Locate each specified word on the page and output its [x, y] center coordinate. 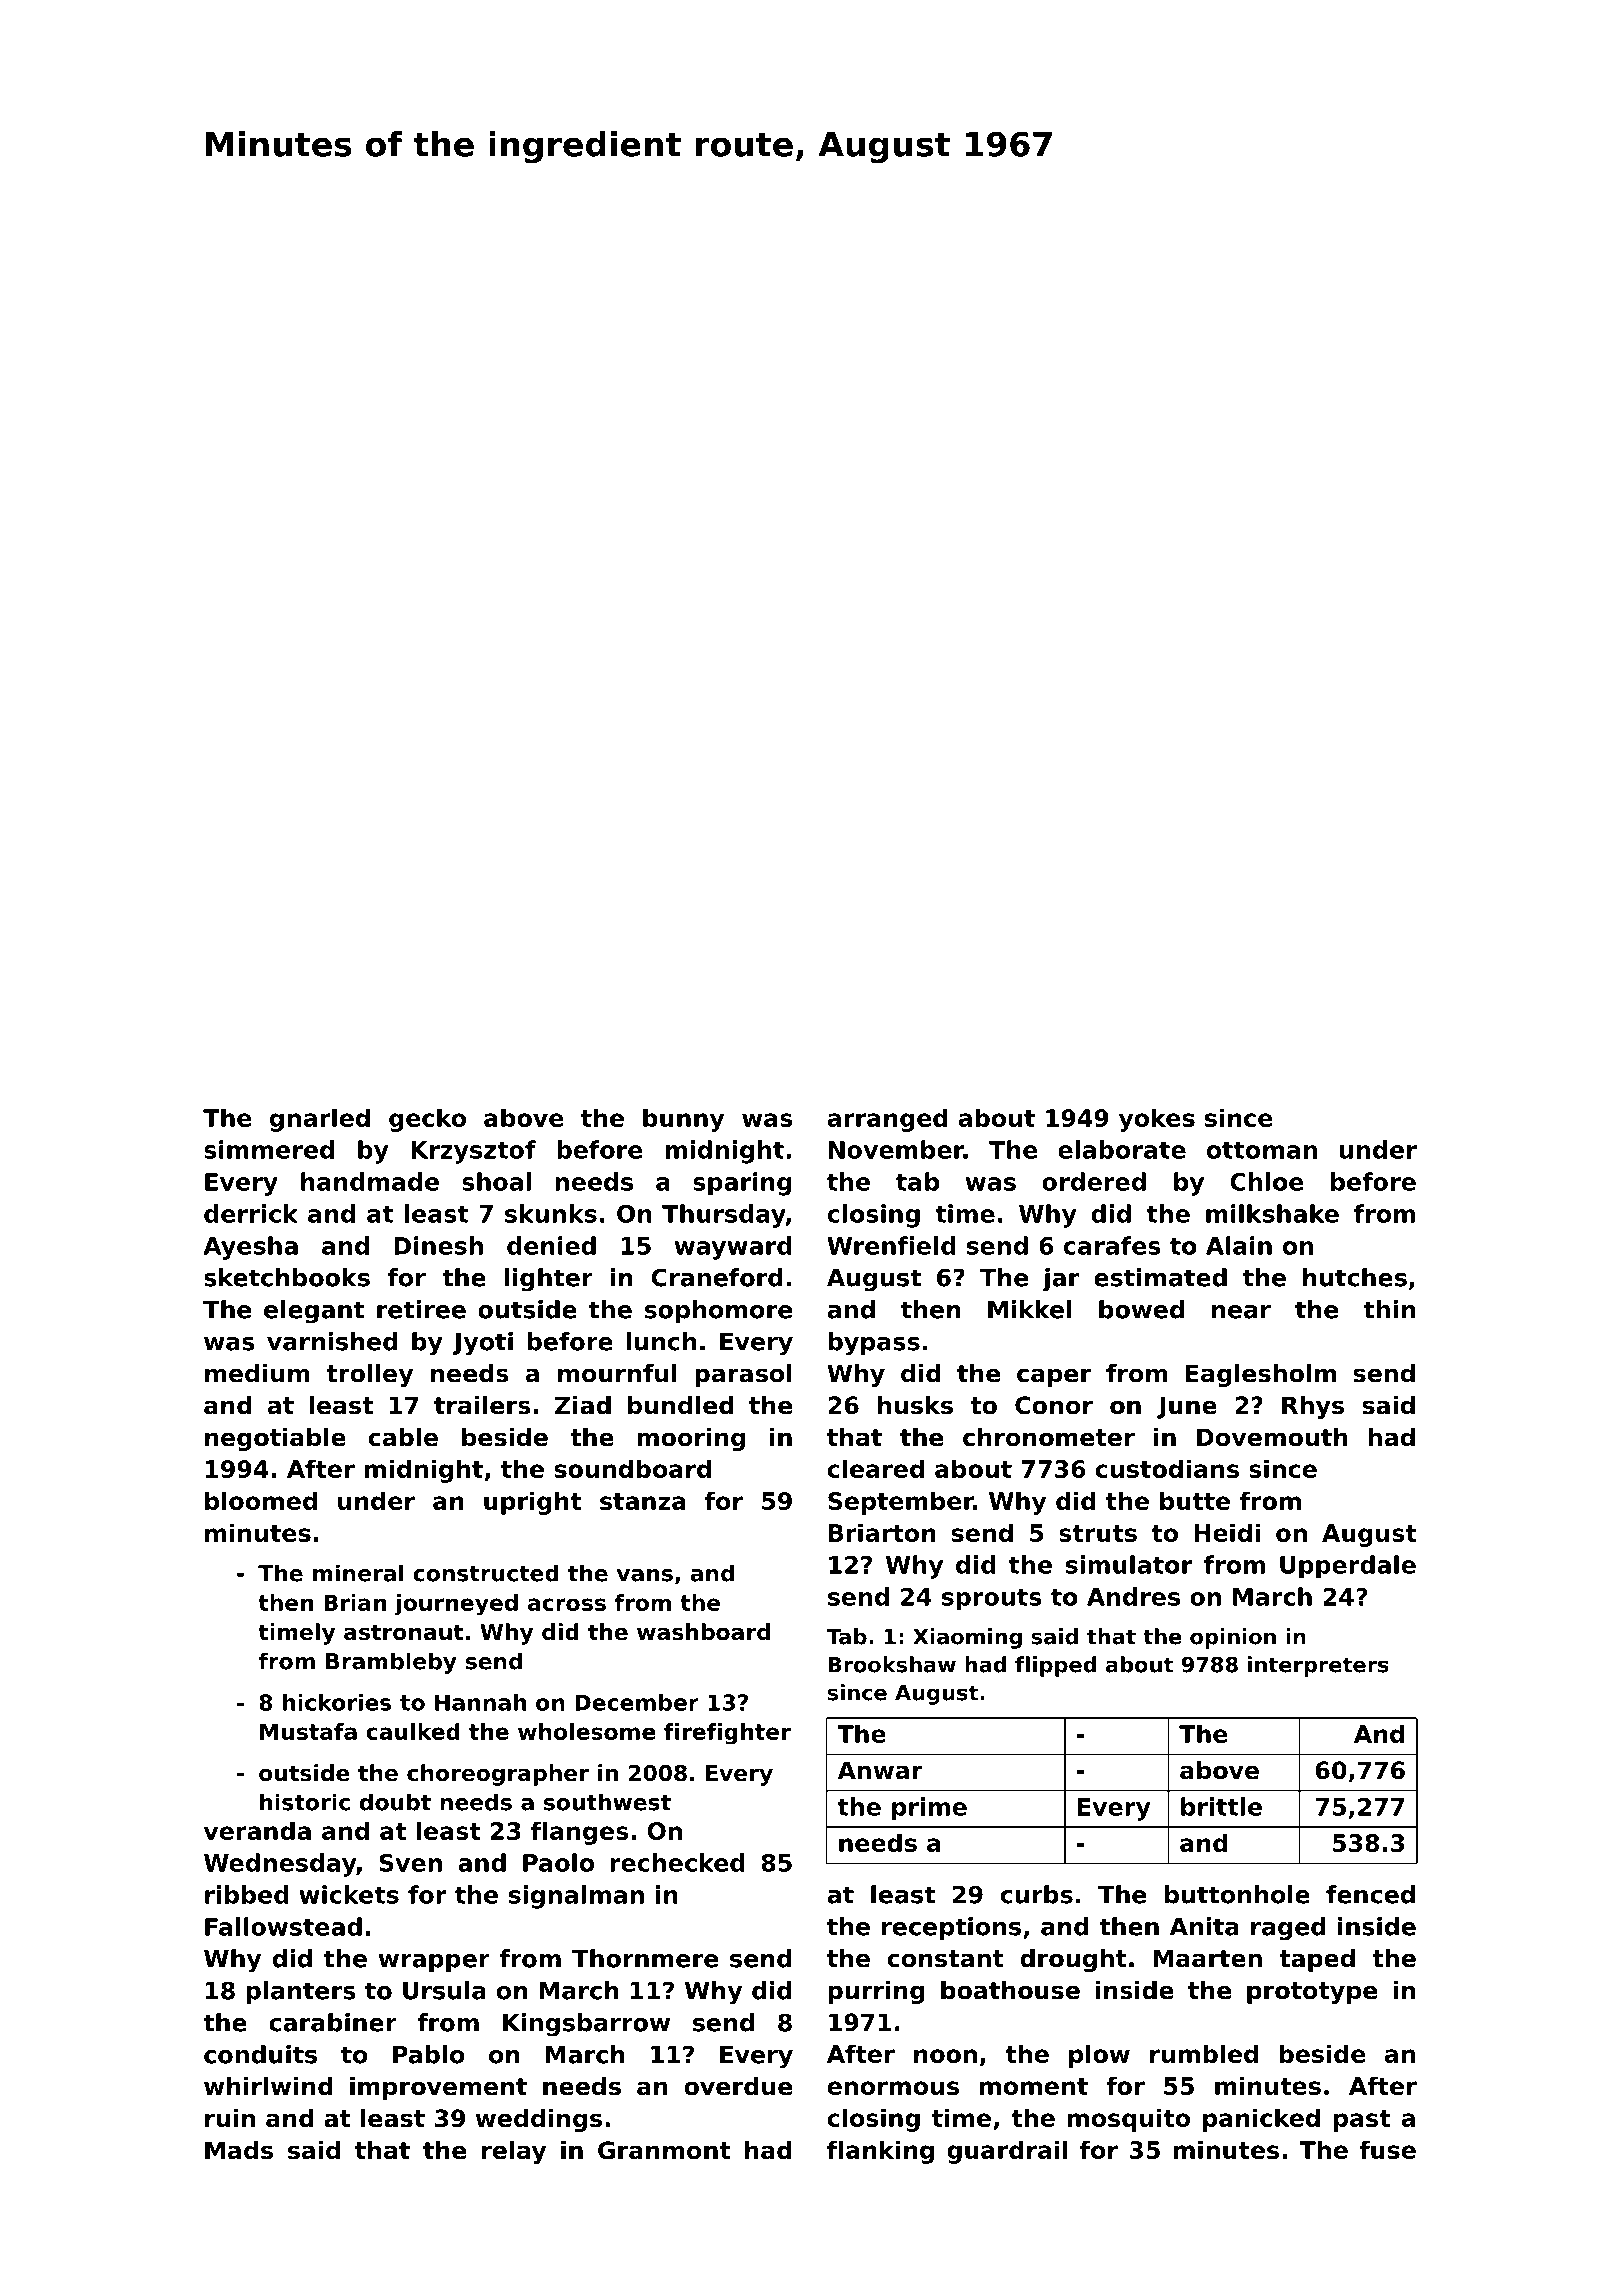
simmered [269, 1149]
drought [1073, 1960]
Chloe [1267, 1181]
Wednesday [280, 1865]
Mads [239, 2150]
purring [876, 1992]
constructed [486, 1573]
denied [551, 1245]
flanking [880, 2152]
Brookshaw [892, 1664]
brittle [1221, 1806]
